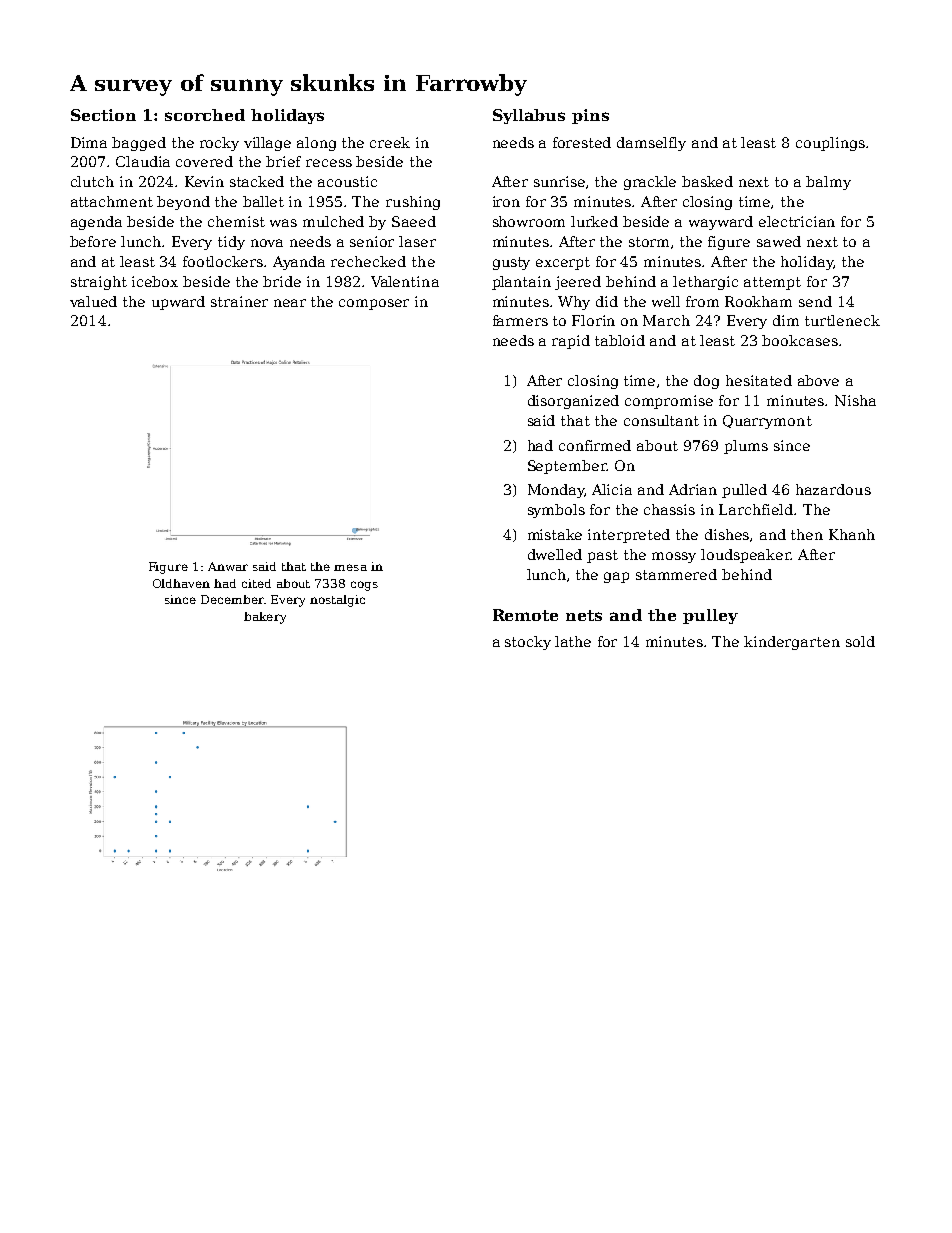  What do you see at coordinates (807, 534) in the page?
I see `then` at bounding box center [807, 534].
